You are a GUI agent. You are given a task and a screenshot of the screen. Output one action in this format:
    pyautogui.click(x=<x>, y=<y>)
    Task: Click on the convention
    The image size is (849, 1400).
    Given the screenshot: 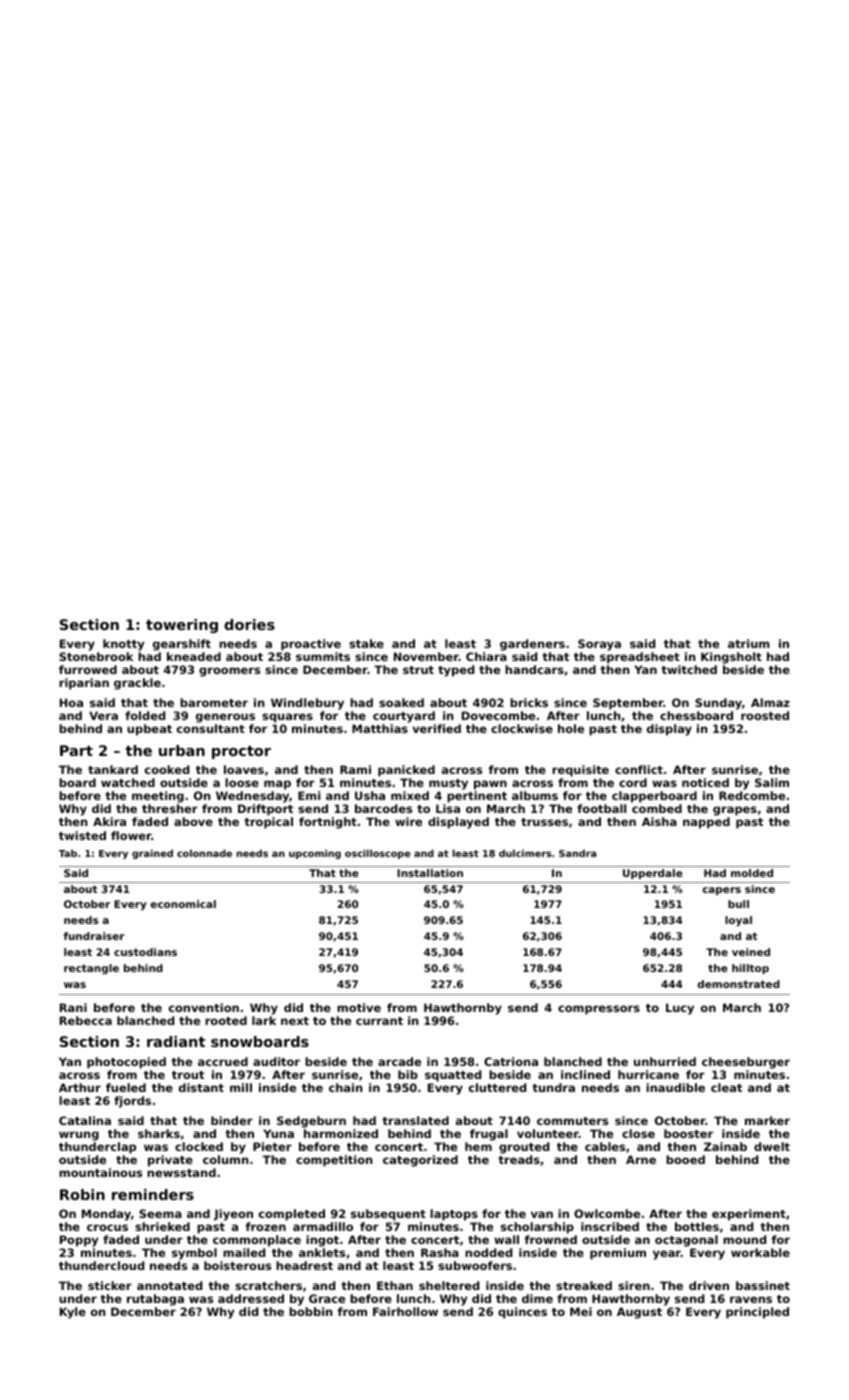 What is the action you would take?
    pyautogui.click(x=204, y=1007)
